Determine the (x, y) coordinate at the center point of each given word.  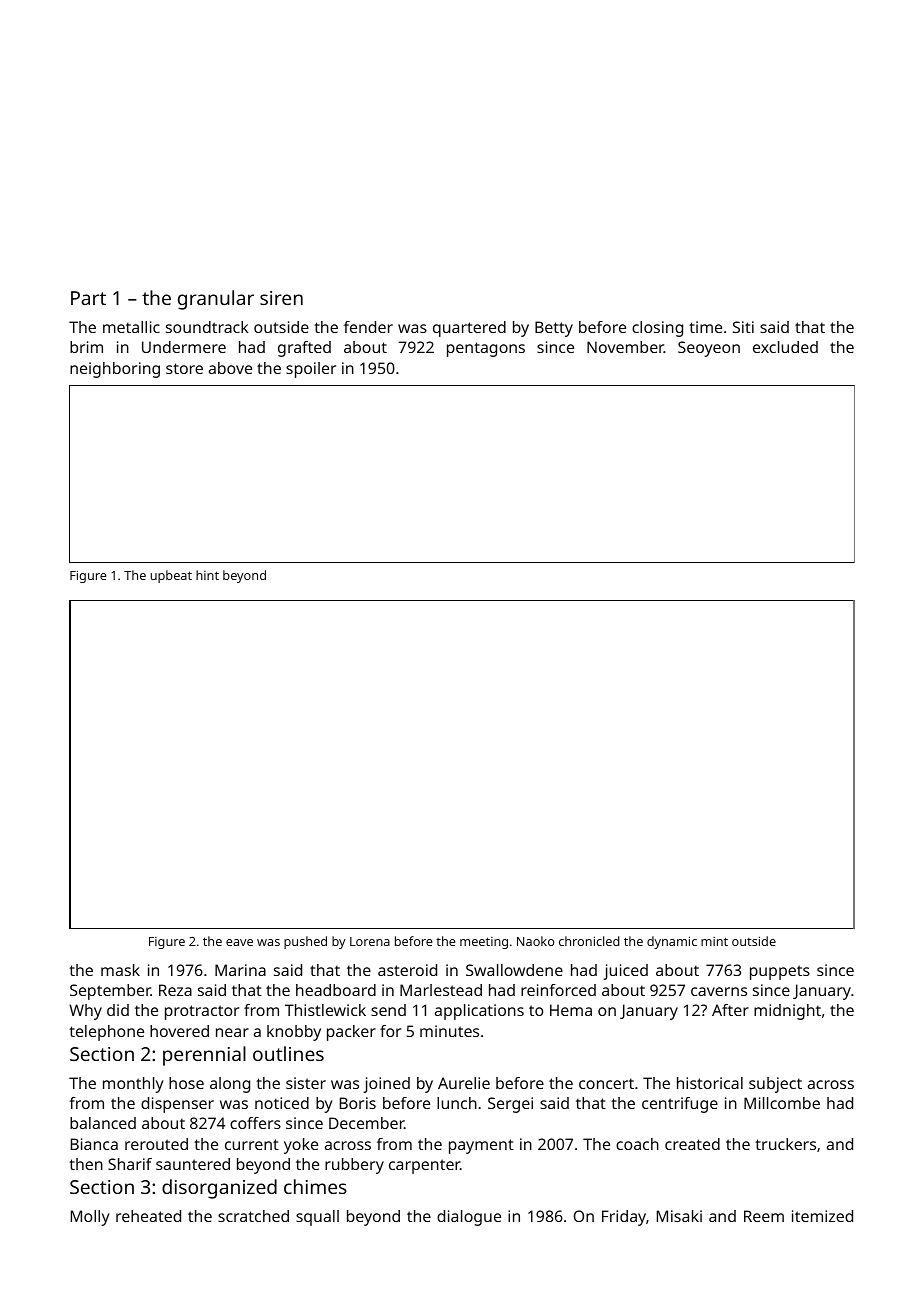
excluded (785, 347)
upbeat (171, 576)
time (705, 327)
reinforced (558, 990)
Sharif (130, 1164)
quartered (469, 329)
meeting (484, 943)
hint (207, 575)
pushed (305, 942)
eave (239, 942)
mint (714, 941)
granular (216, 300)
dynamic (672, 942)
